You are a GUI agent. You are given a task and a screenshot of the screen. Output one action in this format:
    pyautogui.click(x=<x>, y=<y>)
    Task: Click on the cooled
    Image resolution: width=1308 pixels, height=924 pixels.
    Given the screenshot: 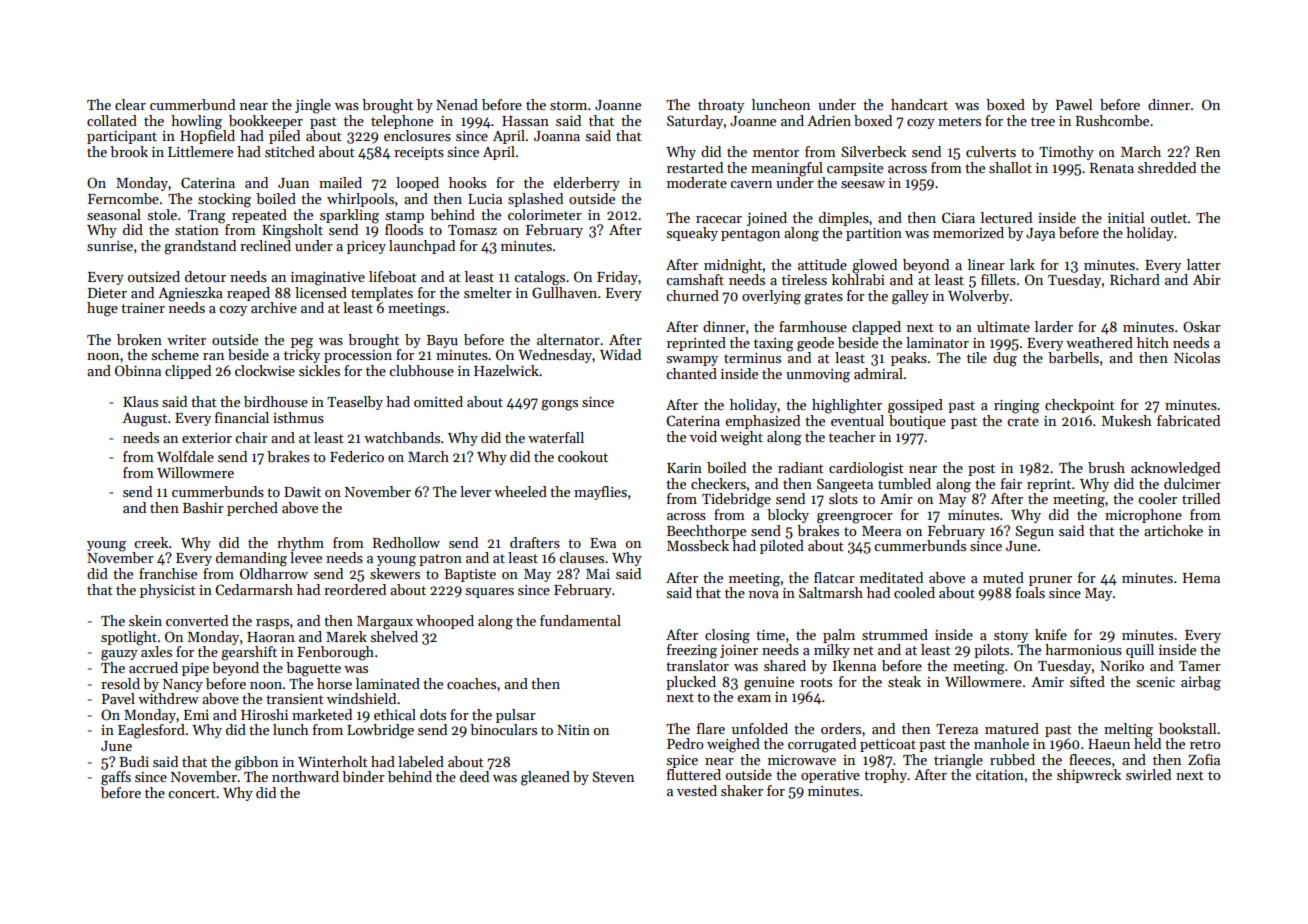 What is the action you would take?
    pyautogui.click(x=914, y=592)
